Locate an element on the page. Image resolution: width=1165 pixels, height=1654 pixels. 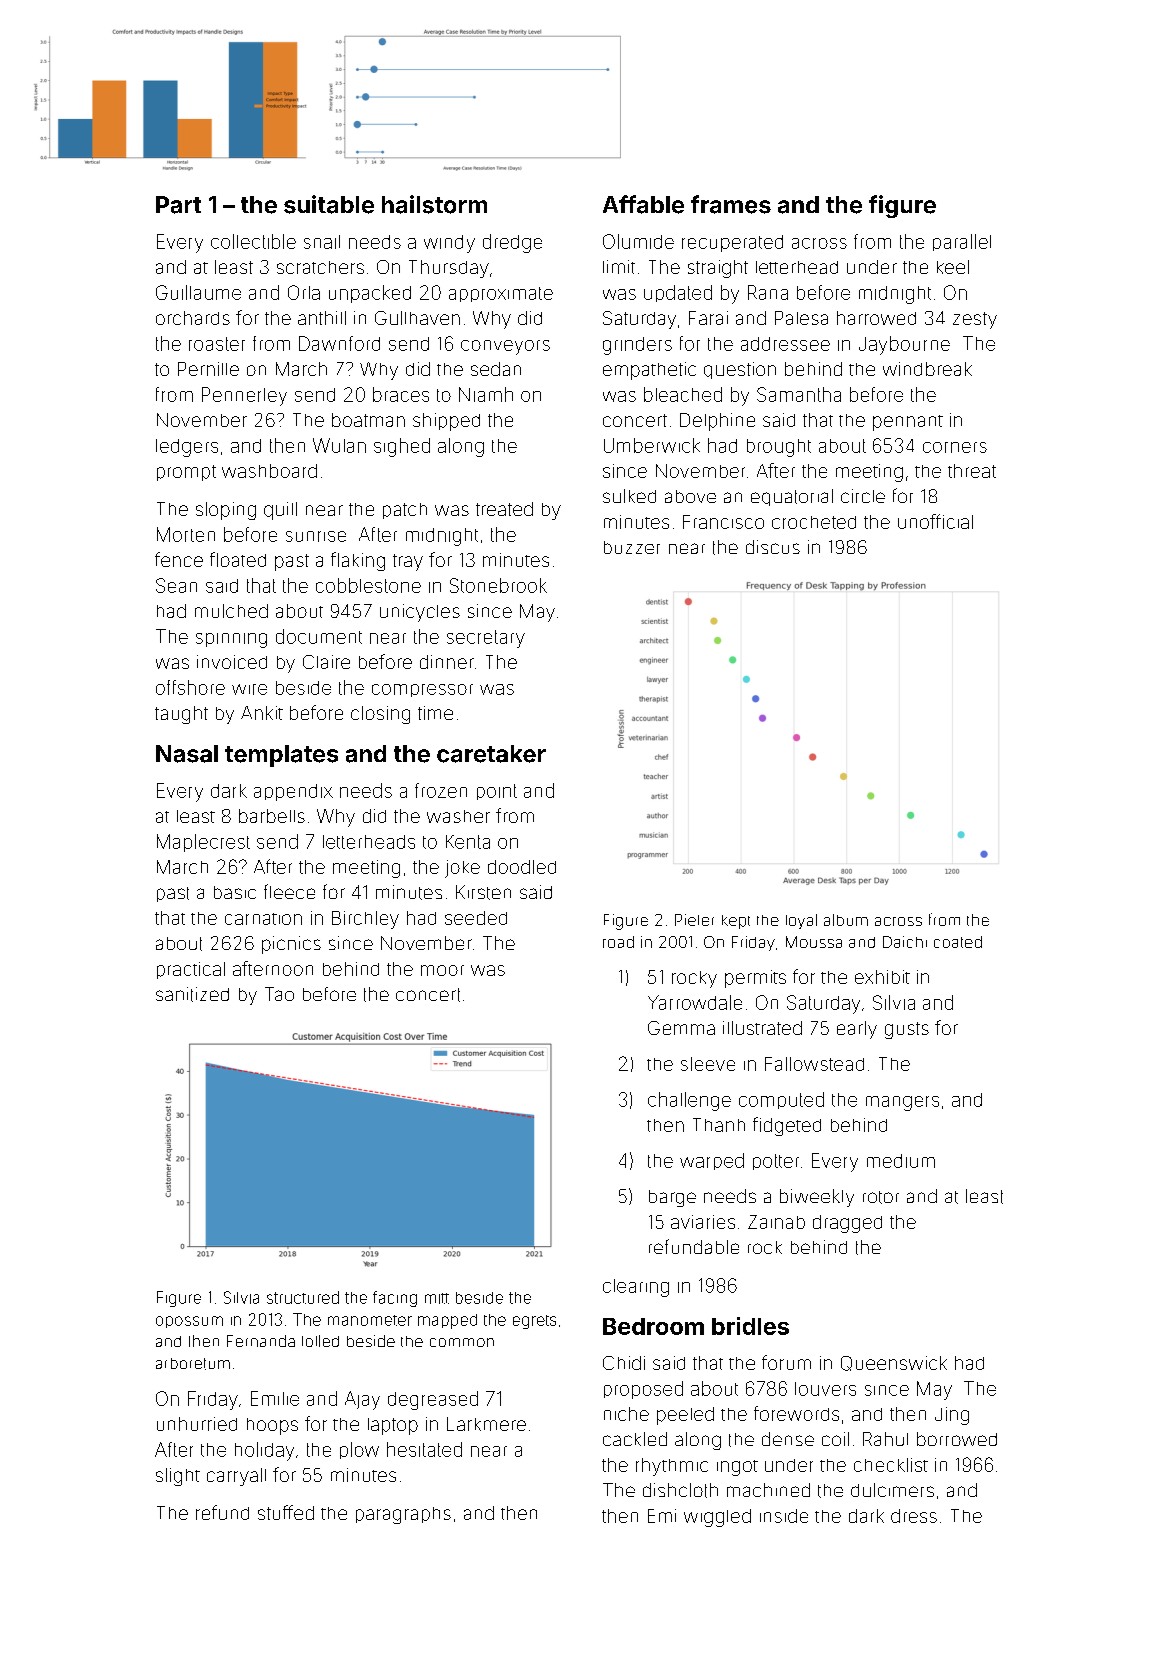
stuffed is located at coordinates (286, 1512).
